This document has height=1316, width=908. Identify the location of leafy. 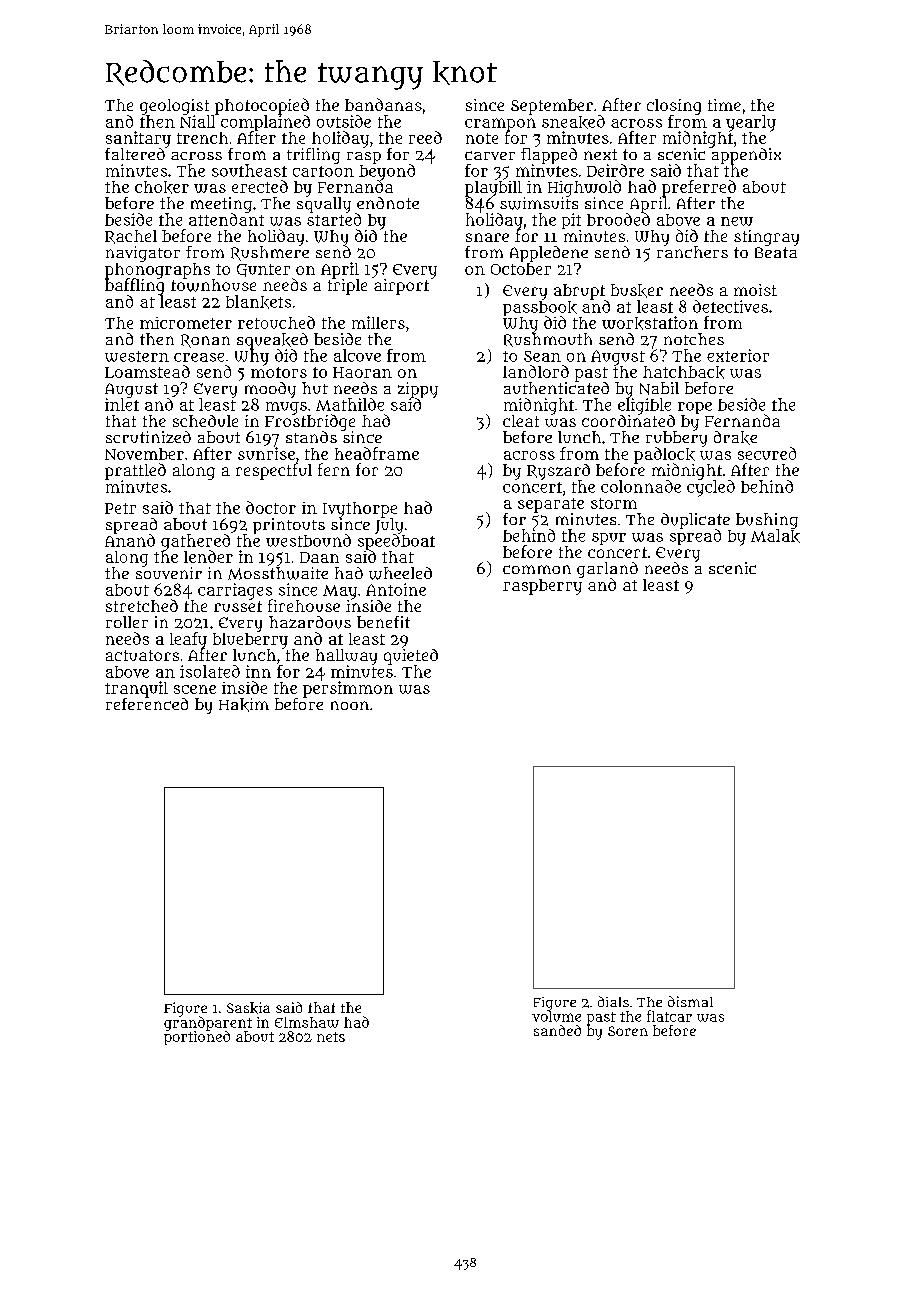
(188, 640).
